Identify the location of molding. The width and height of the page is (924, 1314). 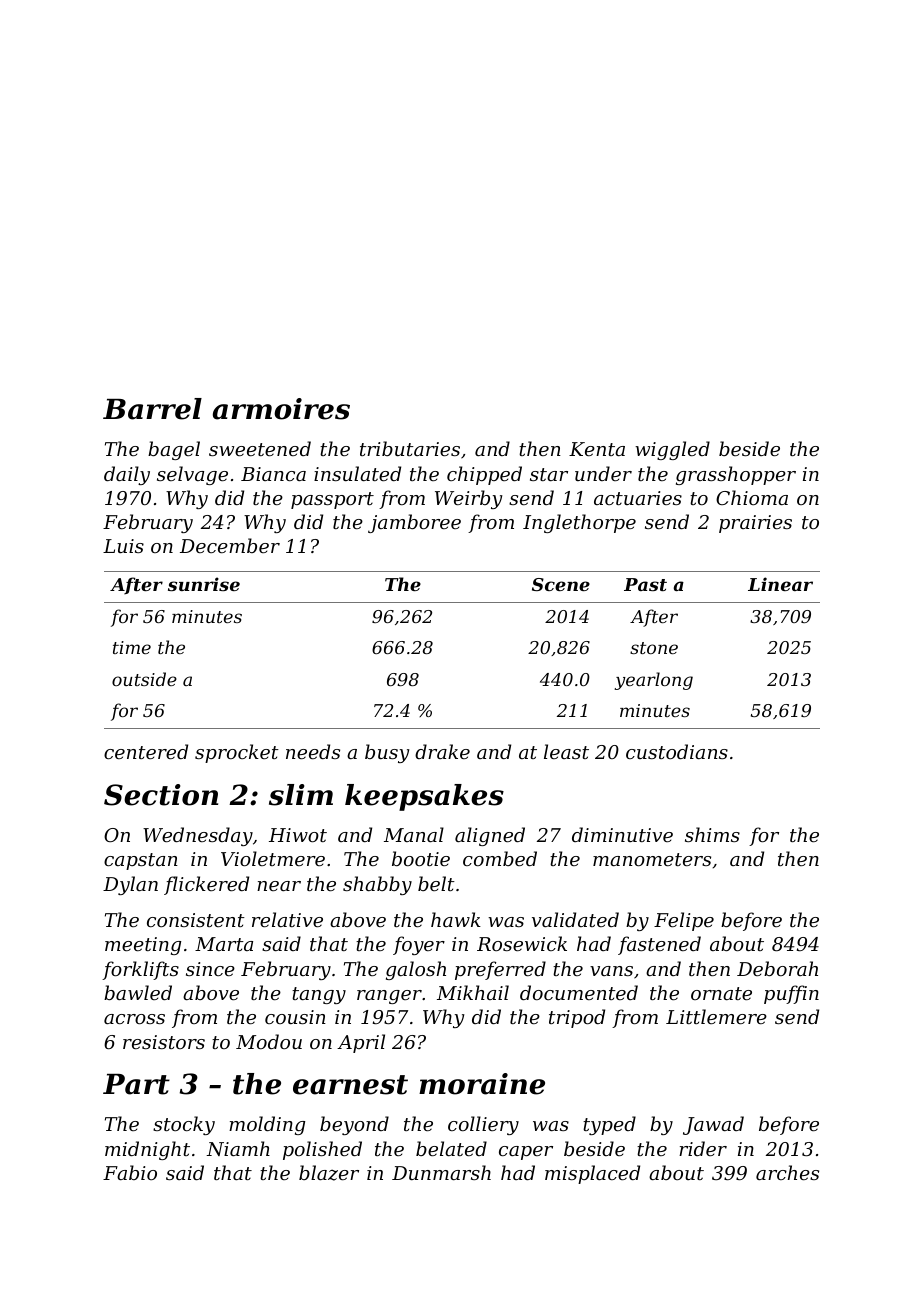
(267, 1125).
